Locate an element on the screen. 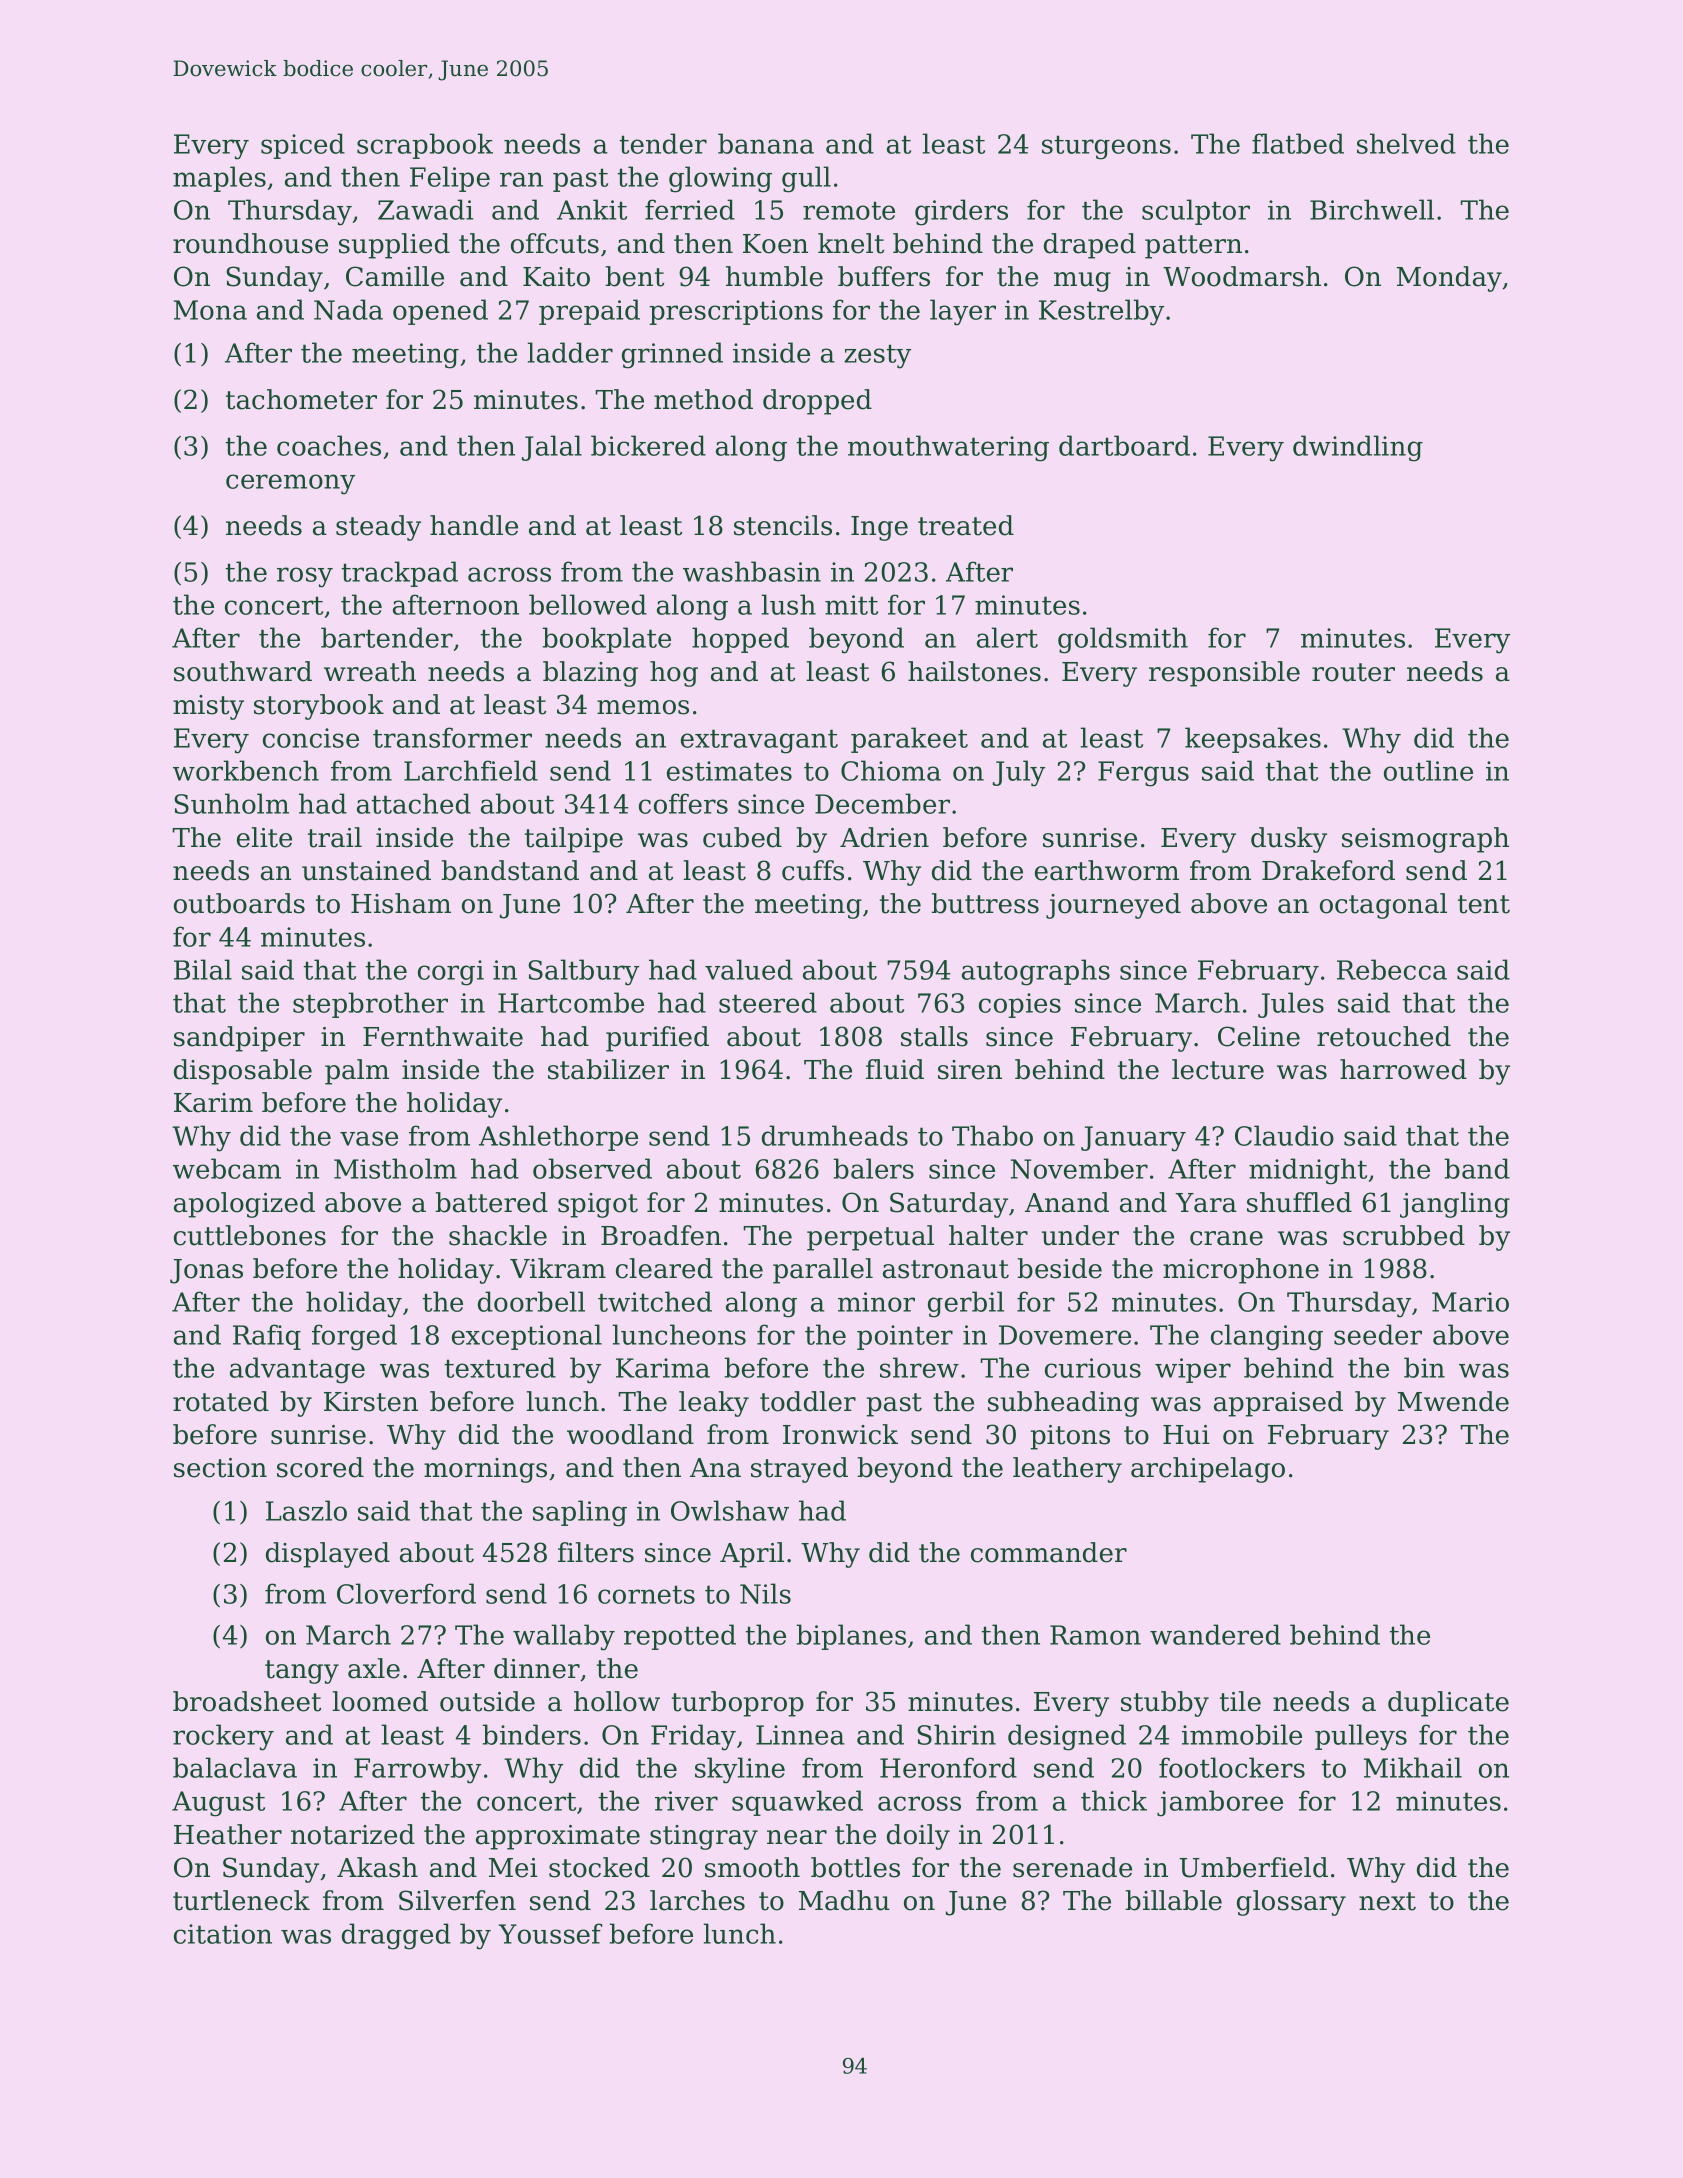  biplanes is located at coordinates (851, 1637).
